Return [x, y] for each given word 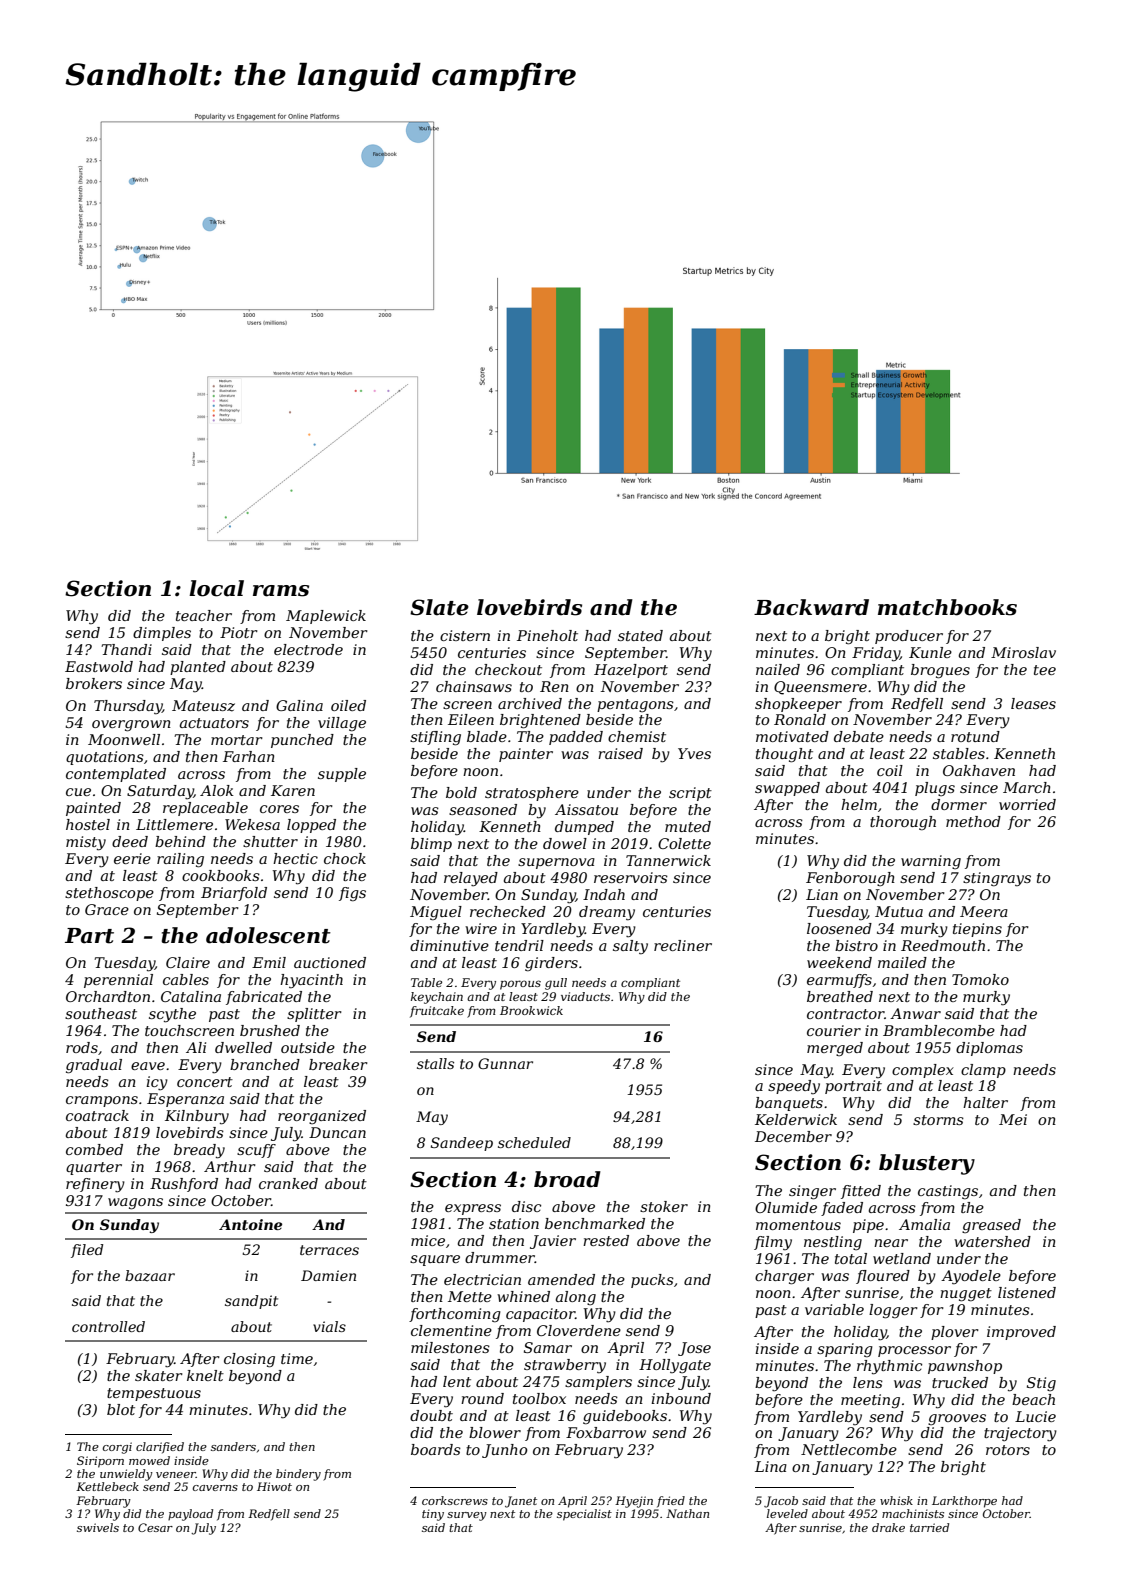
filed [87, 1251]
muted [688, 826]
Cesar [155, 1527]
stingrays [997, 879]
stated [640, 635]
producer [909, 637]
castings [948, 1192]
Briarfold [234, 894]
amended [561, 1279]
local [216, 588]
